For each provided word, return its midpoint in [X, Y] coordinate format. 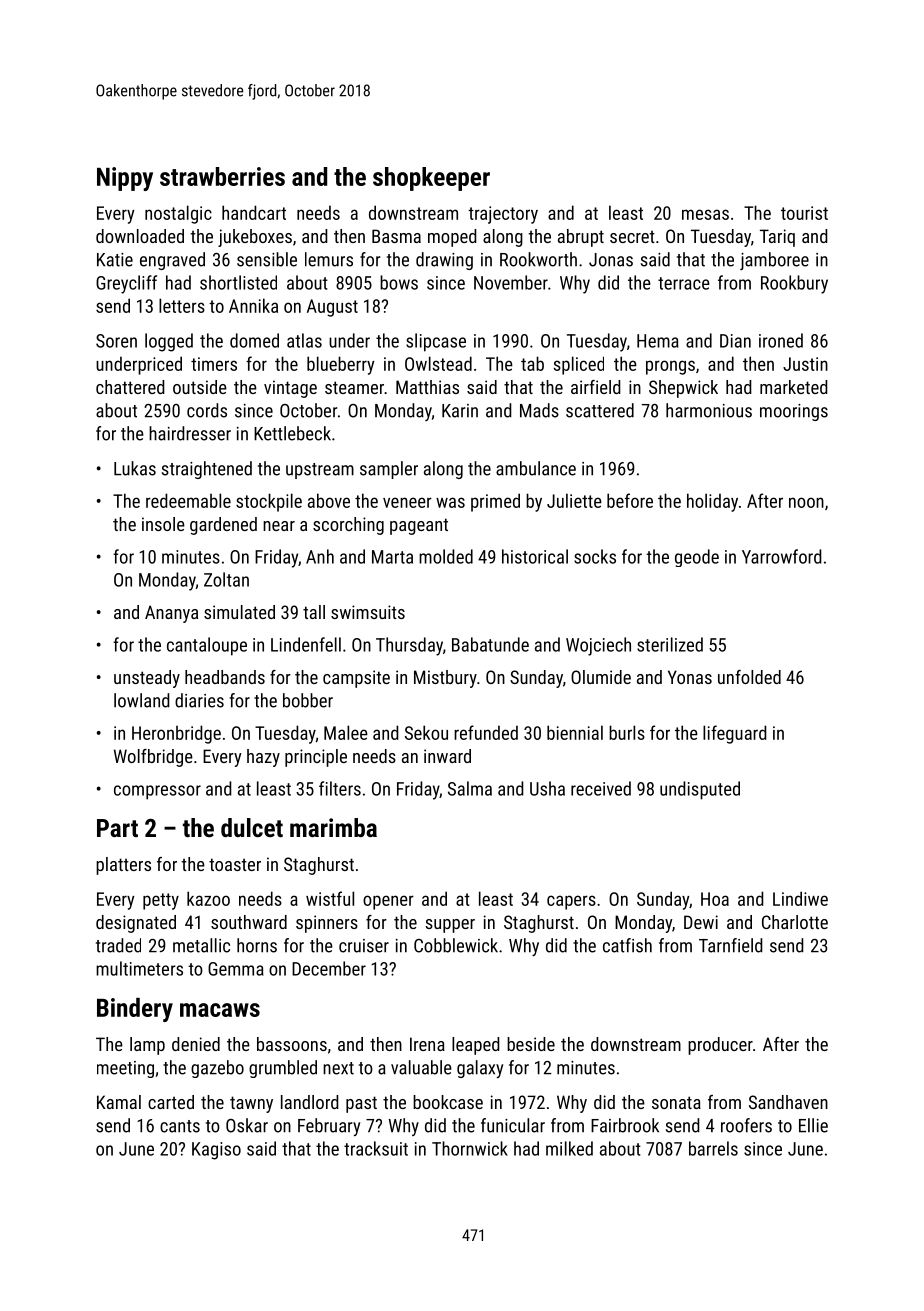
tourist [804, 213]
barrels [713, 1148]
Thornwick [470, 1148]
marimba [333, 827]
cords [207, 410]
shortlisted [238, 282]
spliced [579, 365]
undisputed [700, 790]
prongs [670, 367]
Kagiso [216, 1151]
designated [136, 924]
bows [399, 282]
